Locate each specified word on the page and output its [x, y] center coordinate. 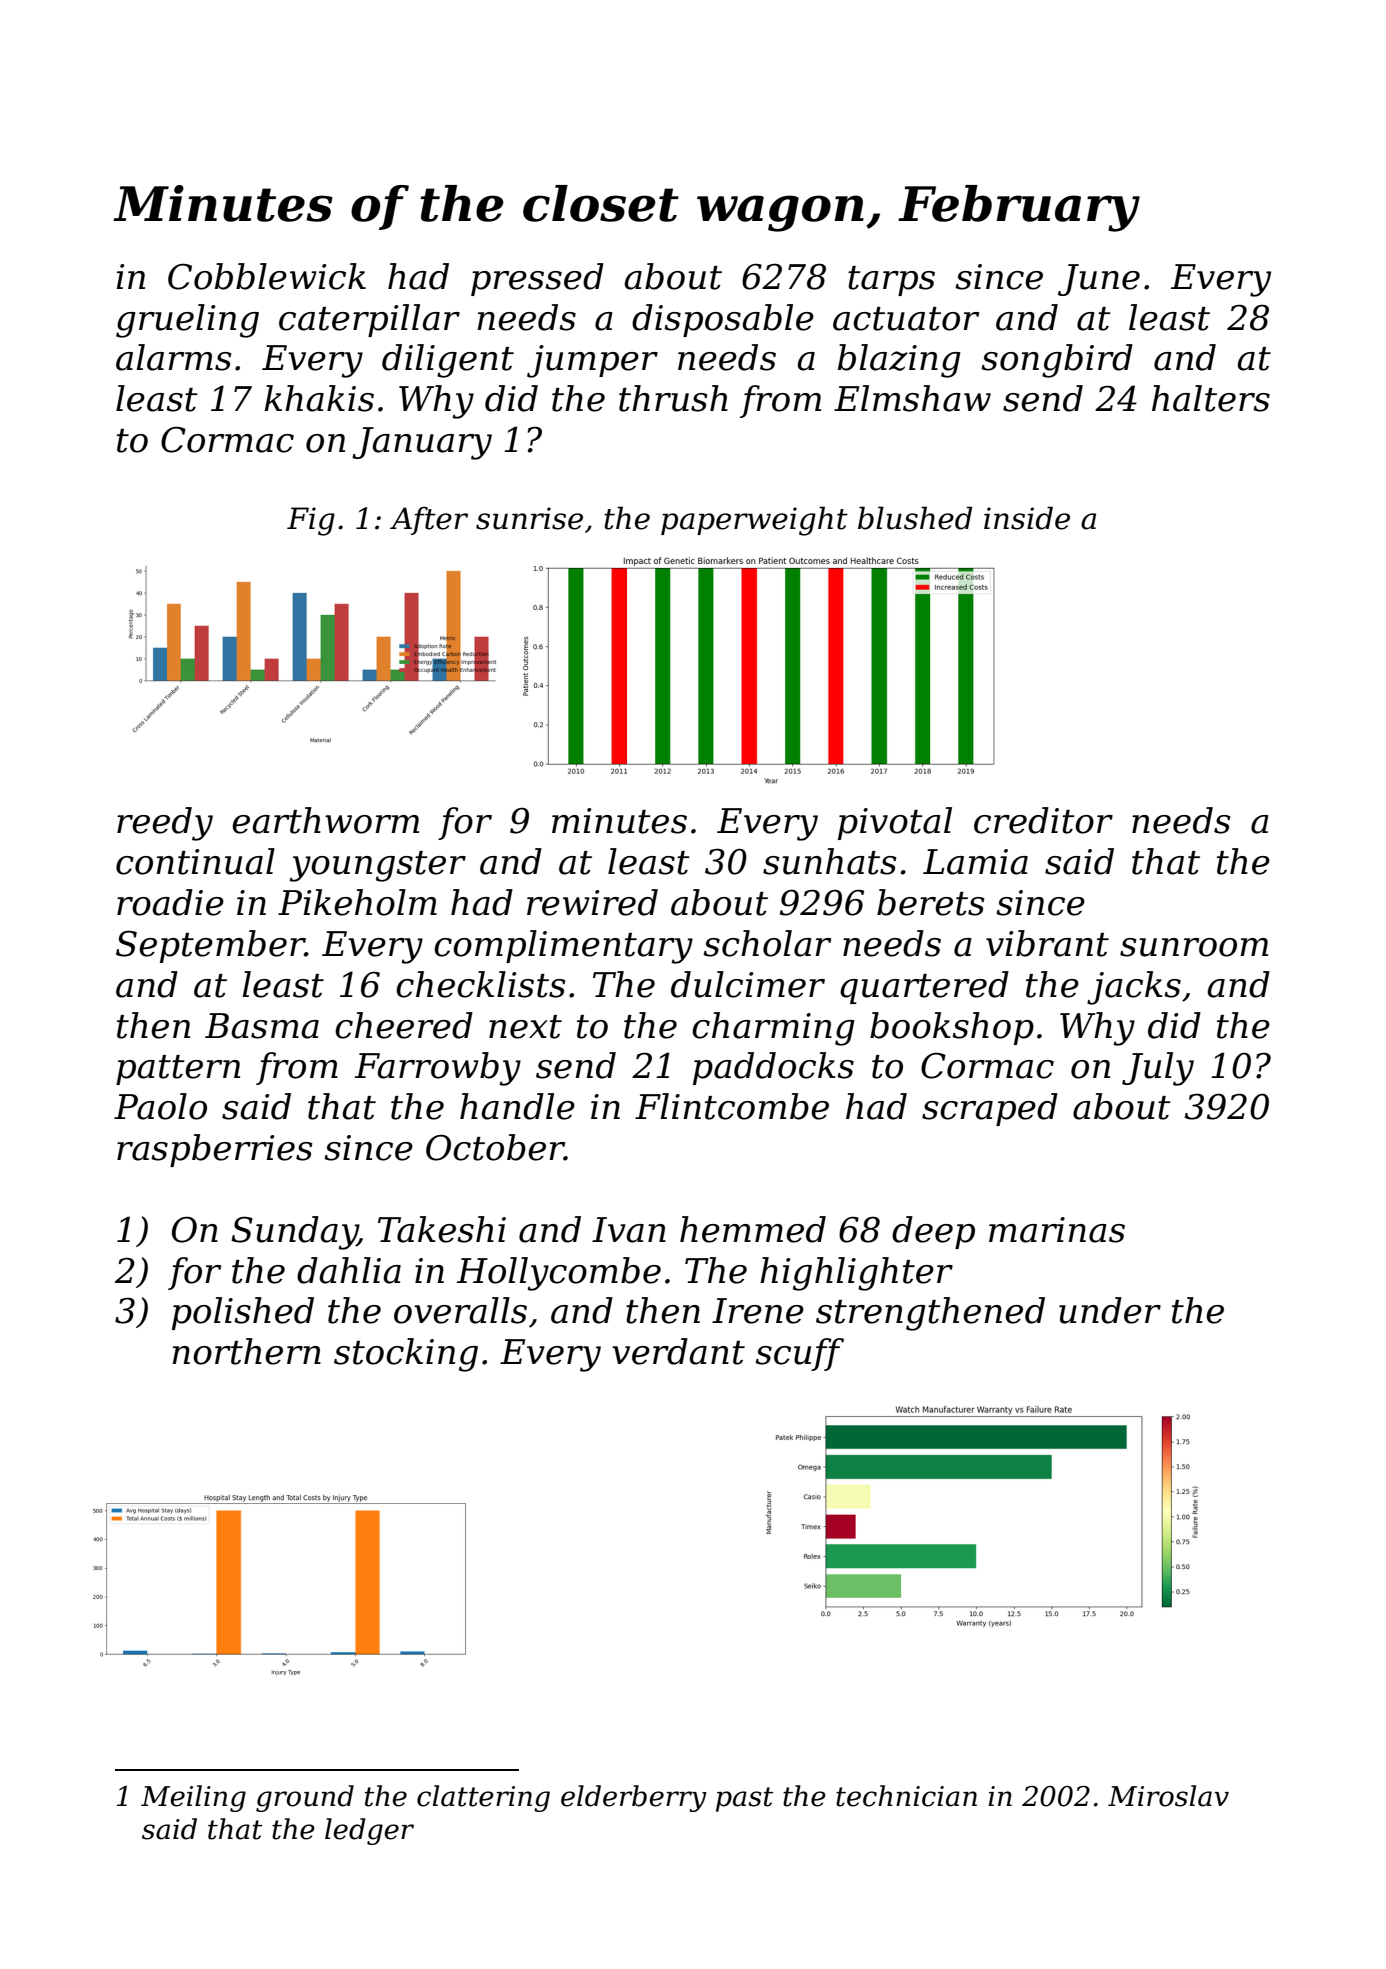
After [429, 521]
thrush [673, 398]
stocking [406, 1355]
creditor [1043, 820]
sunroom [1194, 947]
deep [933, 1232]
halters [1211, 398]
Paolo [160, 1106]
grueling [187, 321]
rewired [592, 902]
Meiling [193, 1798]
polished [243, 1313]
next [525, 1027]
